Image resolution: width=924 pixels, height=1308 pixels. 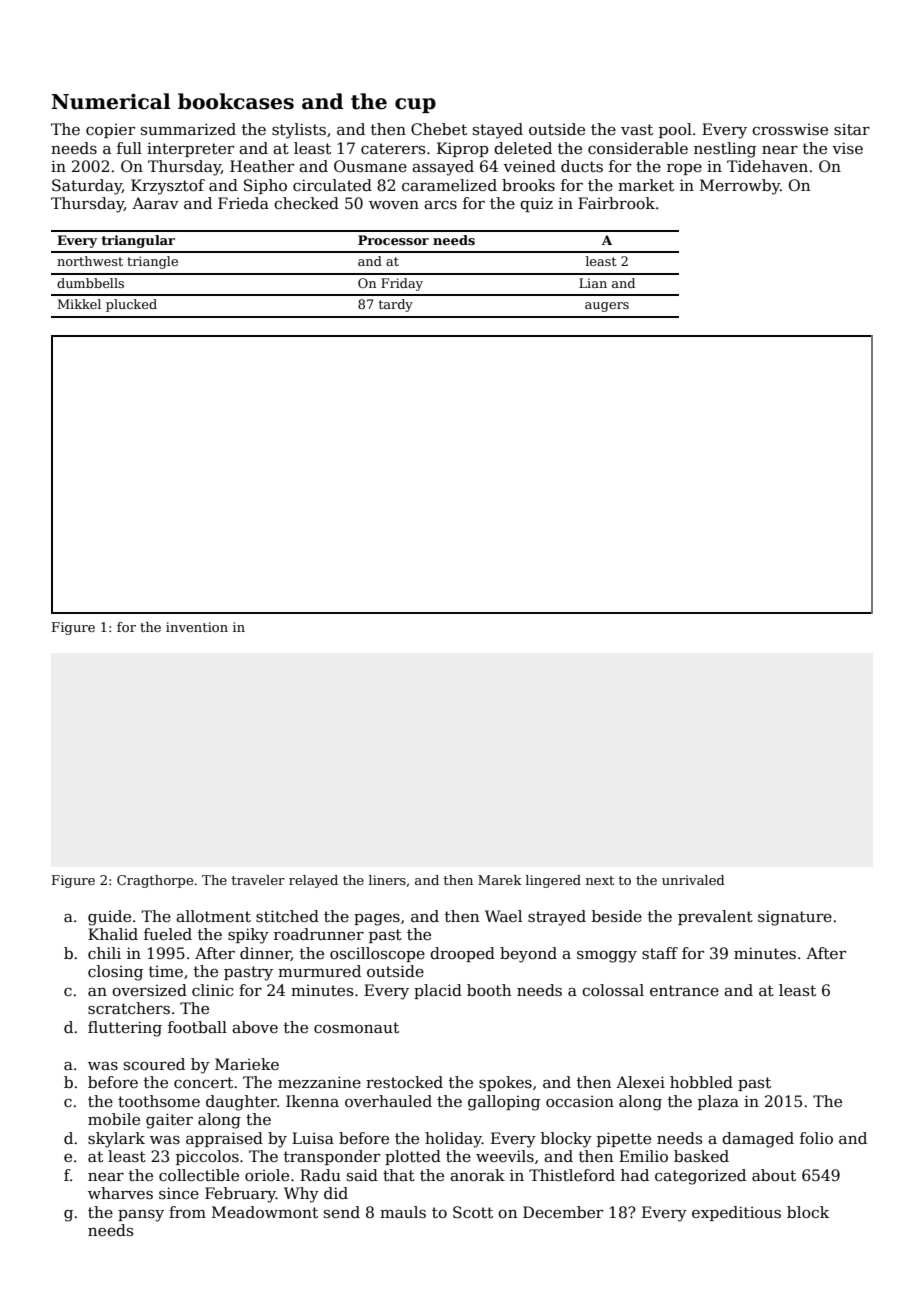 I want to click on pansy, so click(x=141, y=1216).
